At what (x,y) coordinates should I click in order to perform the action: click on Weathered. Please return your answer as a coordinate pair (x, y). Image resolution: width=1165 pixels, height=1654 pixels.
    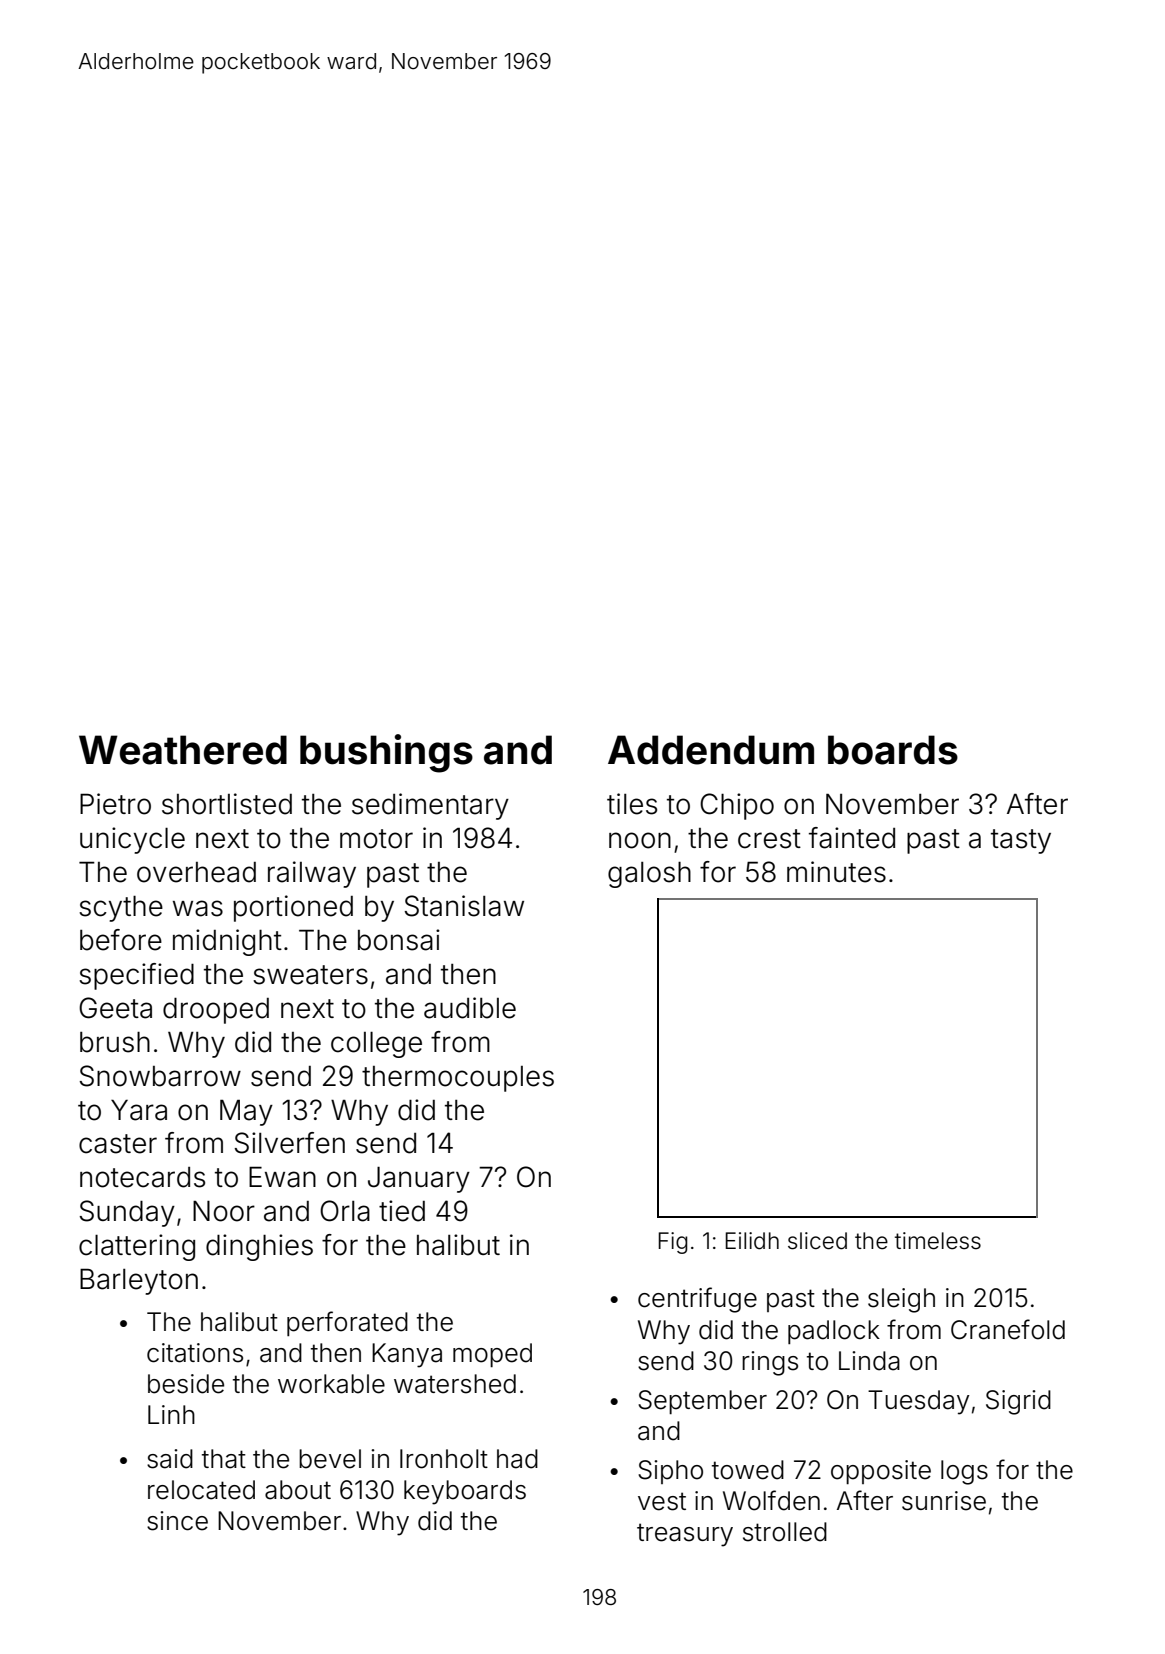
    Looking at the image, I should click on (183, 750).
